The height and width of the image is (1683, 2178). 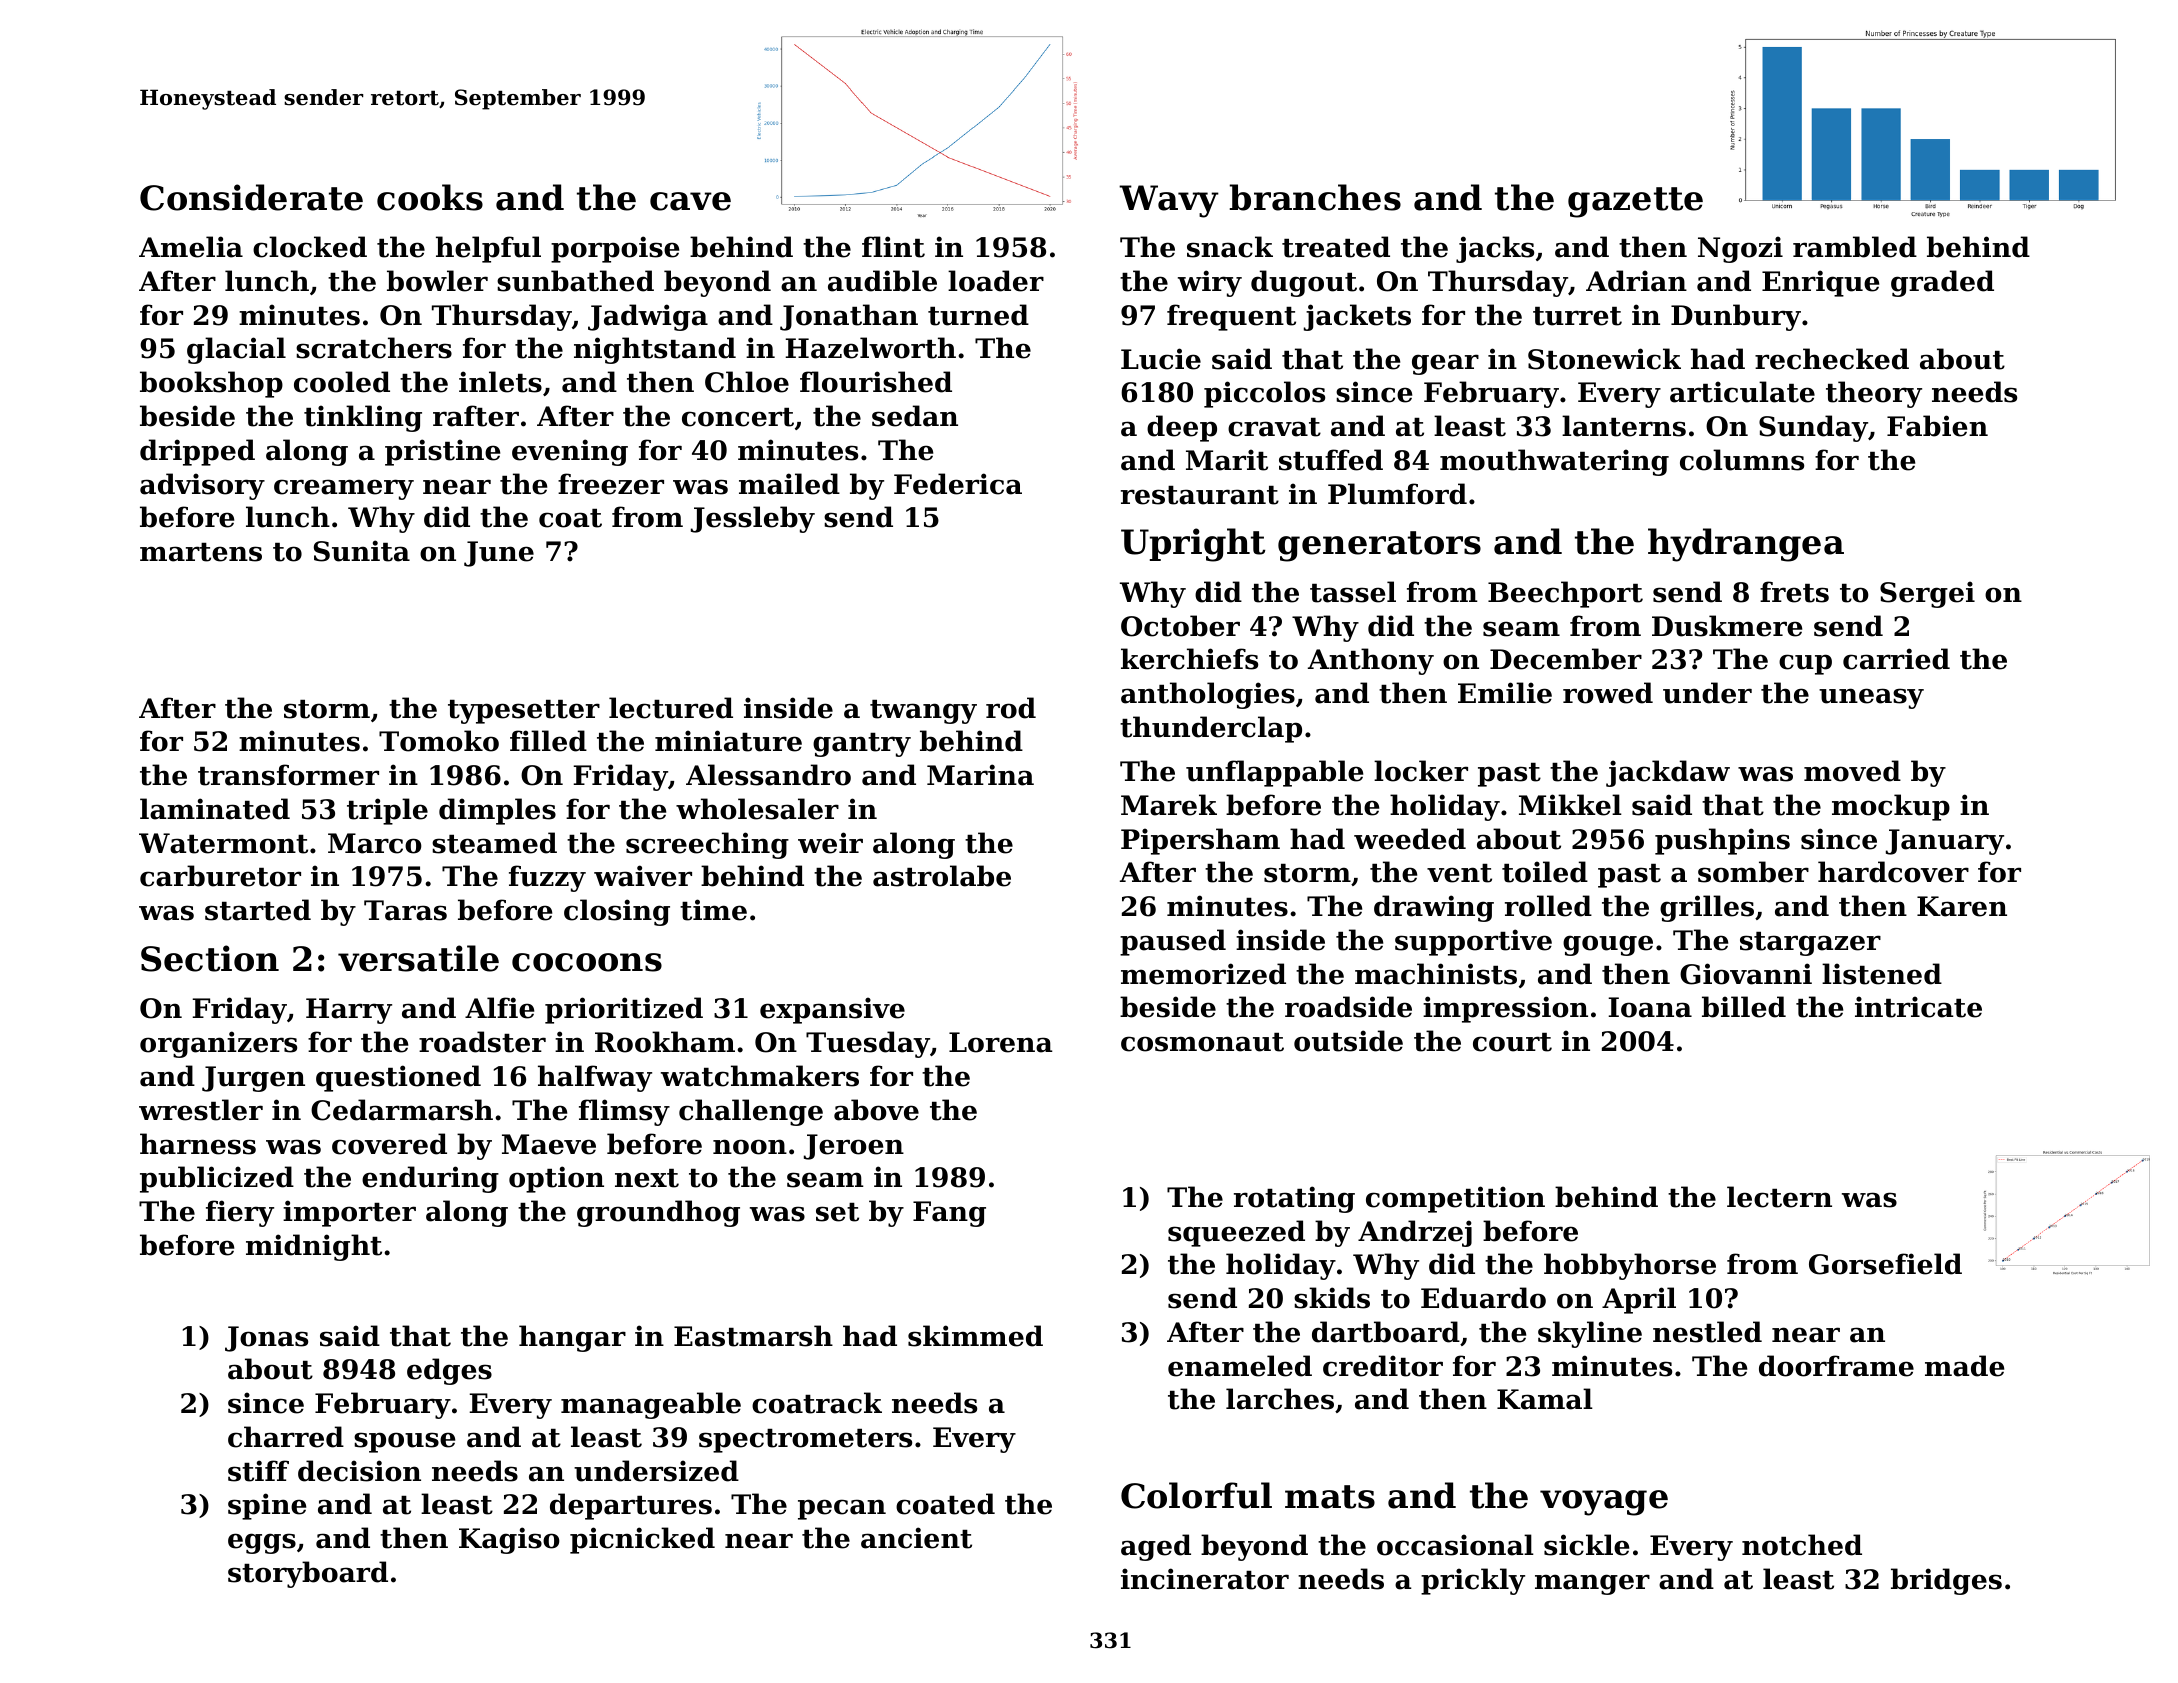 I want to click on twangy, so click(x=923, y=712).
